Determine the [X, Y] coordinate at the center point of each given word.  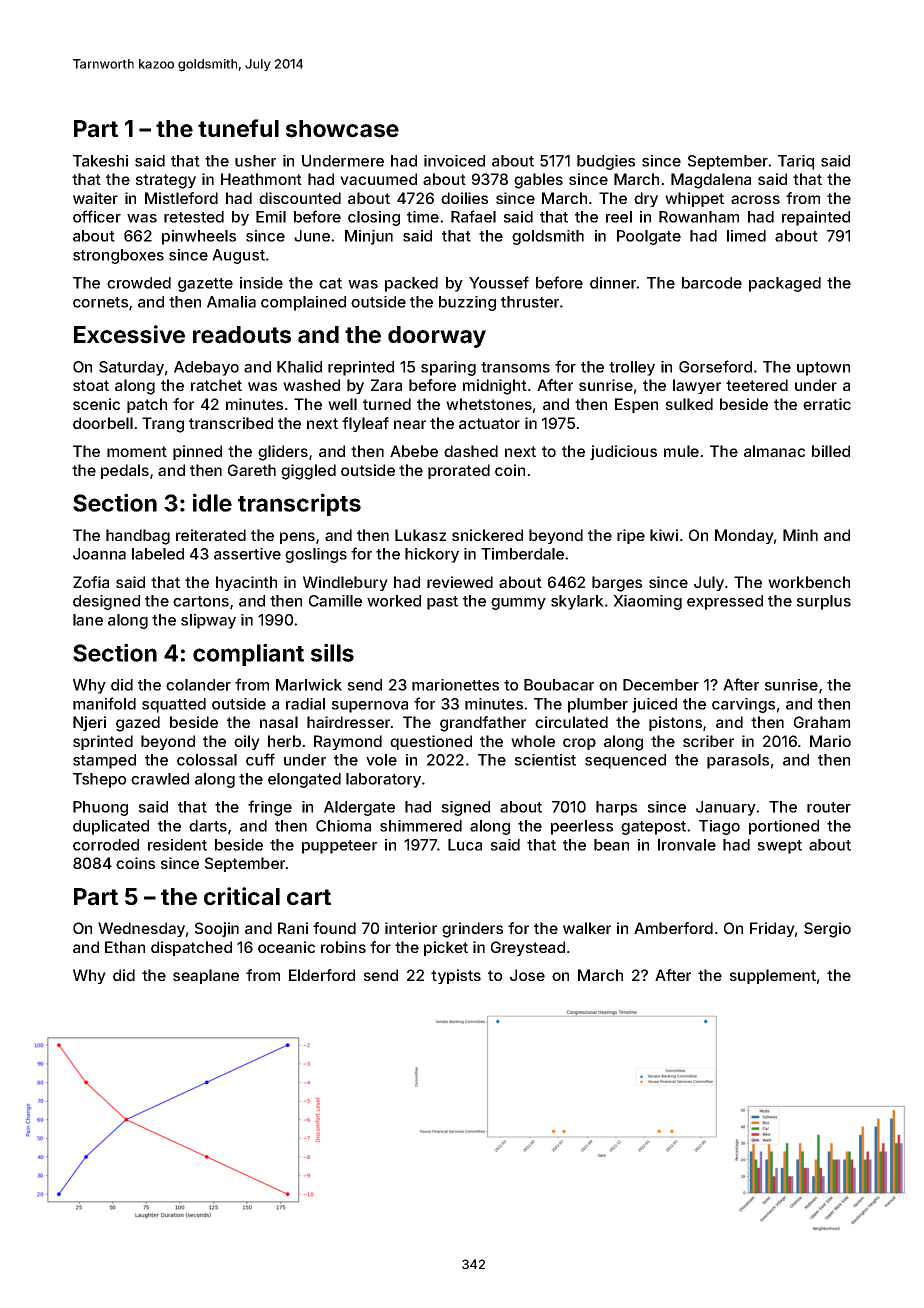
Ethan [125, 947]
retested [194, 217]
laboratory [383, 780]
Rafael [473, 216]
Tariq [796, 162]
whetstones [489, 404]
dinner [613, 283]
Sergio [827, 930]
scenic [96, 404]
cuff [260, 759]
